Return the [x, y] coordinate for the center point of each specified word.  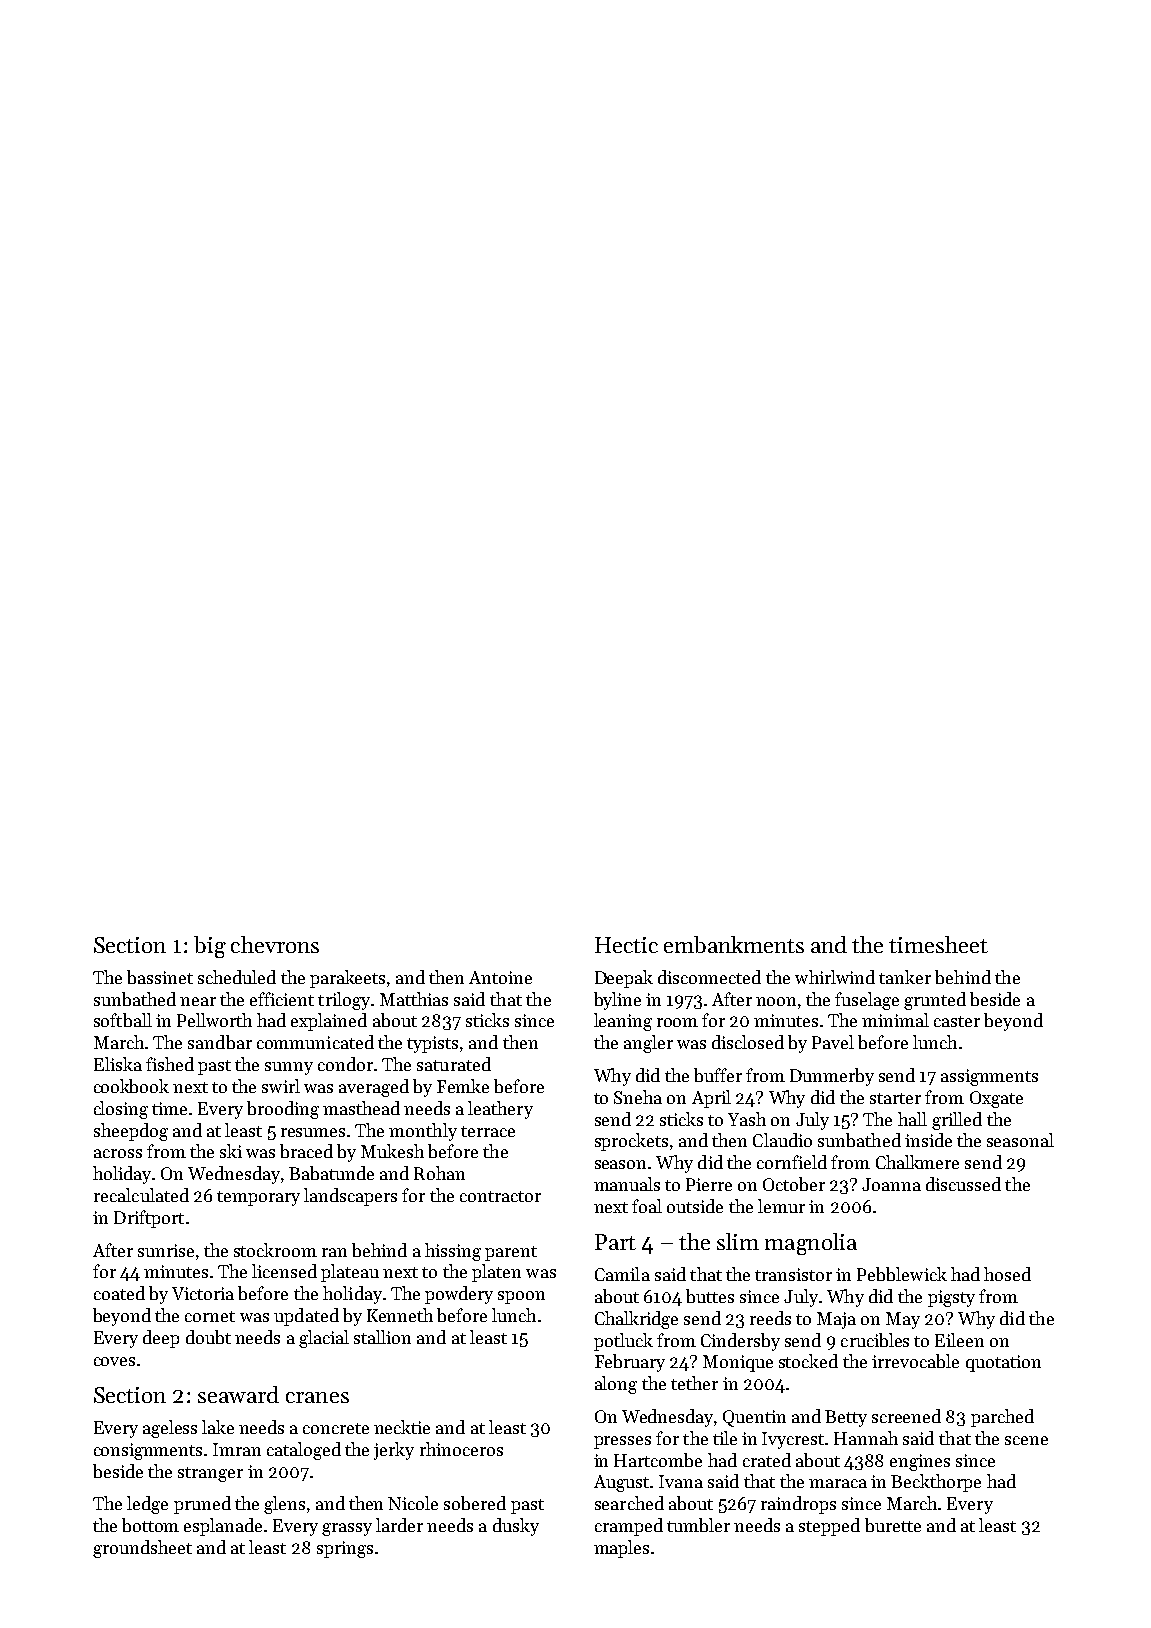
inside [928, 1140]
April [711, 1099]
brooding [283, 1110]
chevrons [275, 944]
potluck [623, 1342]
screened [906, 1416]
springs [345, 1549]
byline [617, 1001]
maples [621, 1549]
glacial [324, 1339]
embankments [734, 944]
